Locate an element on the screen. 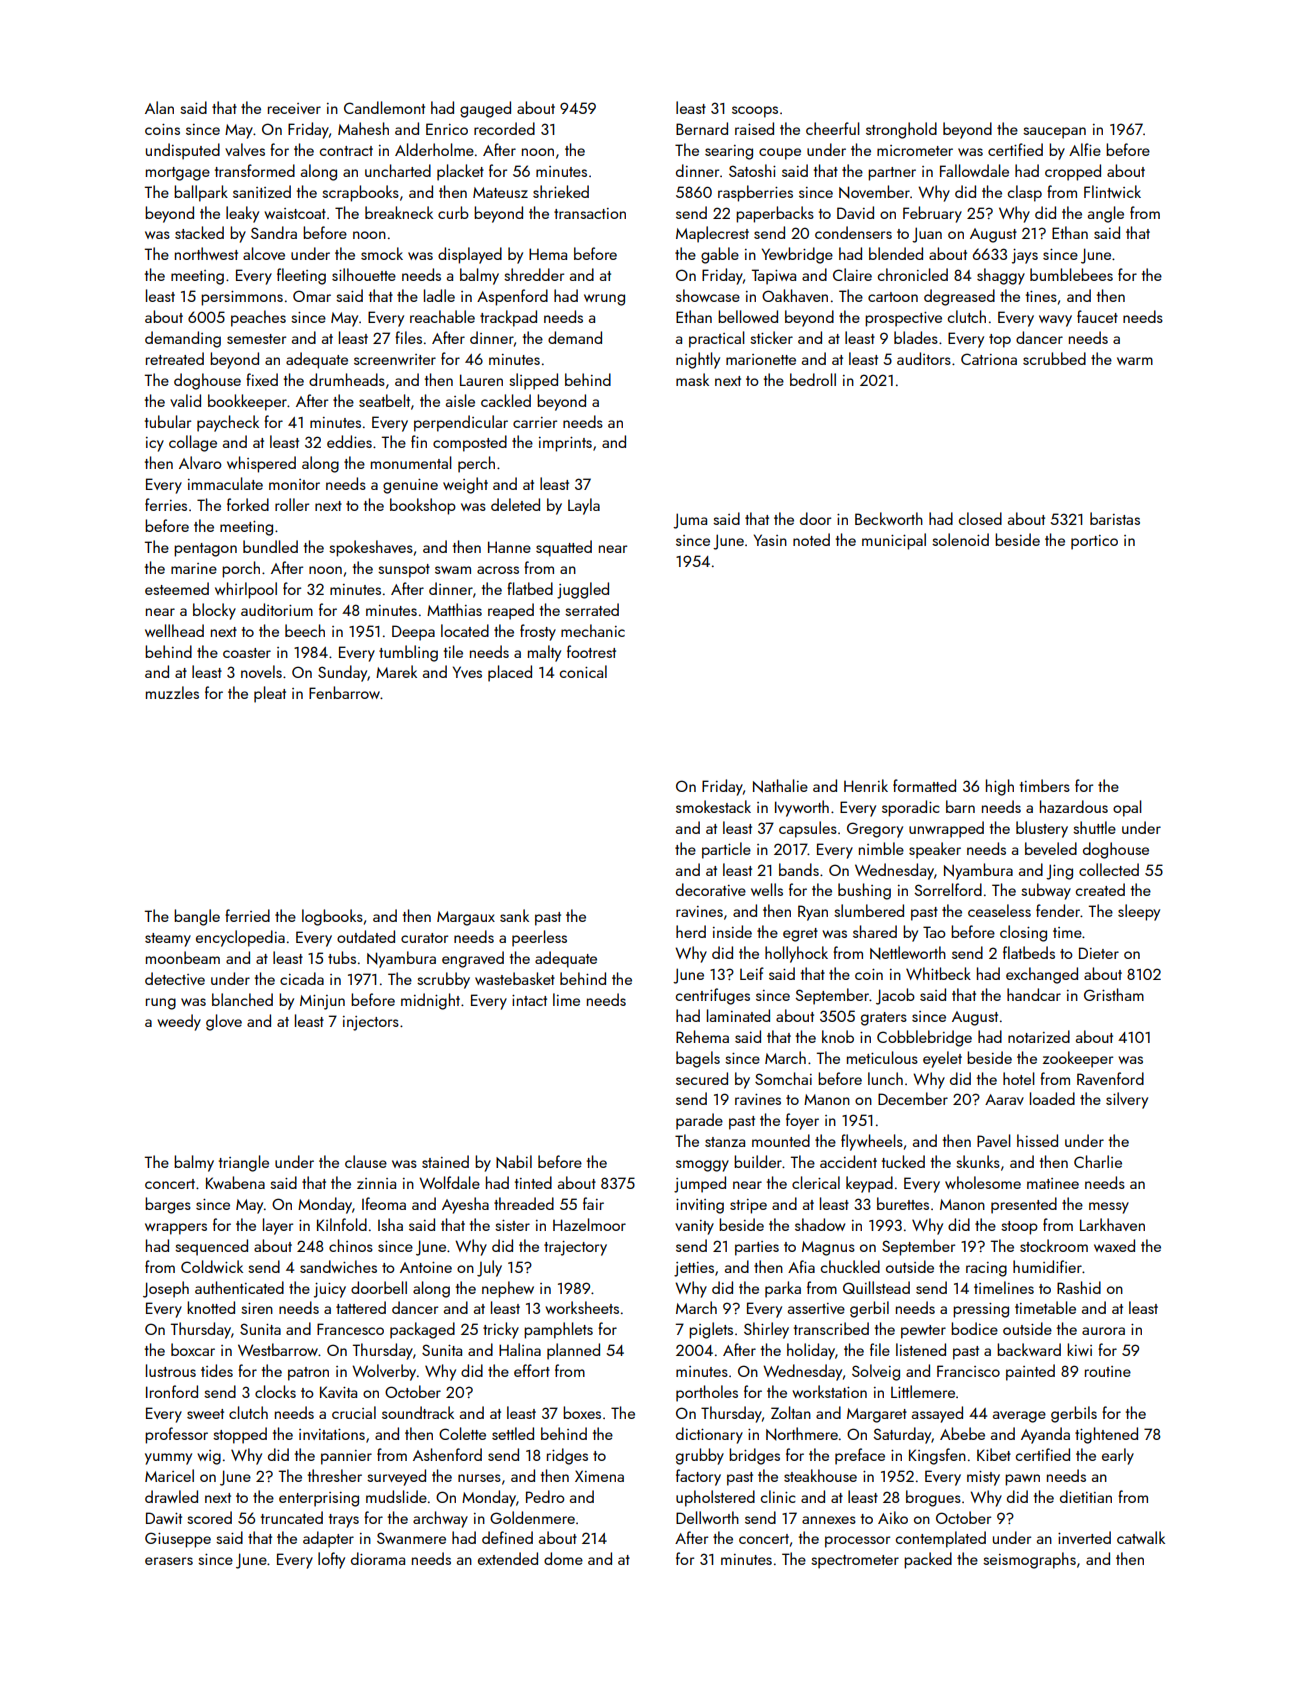 This screenshot has height=1698, width=1312. fender is located at coordinates (1058, 910).
